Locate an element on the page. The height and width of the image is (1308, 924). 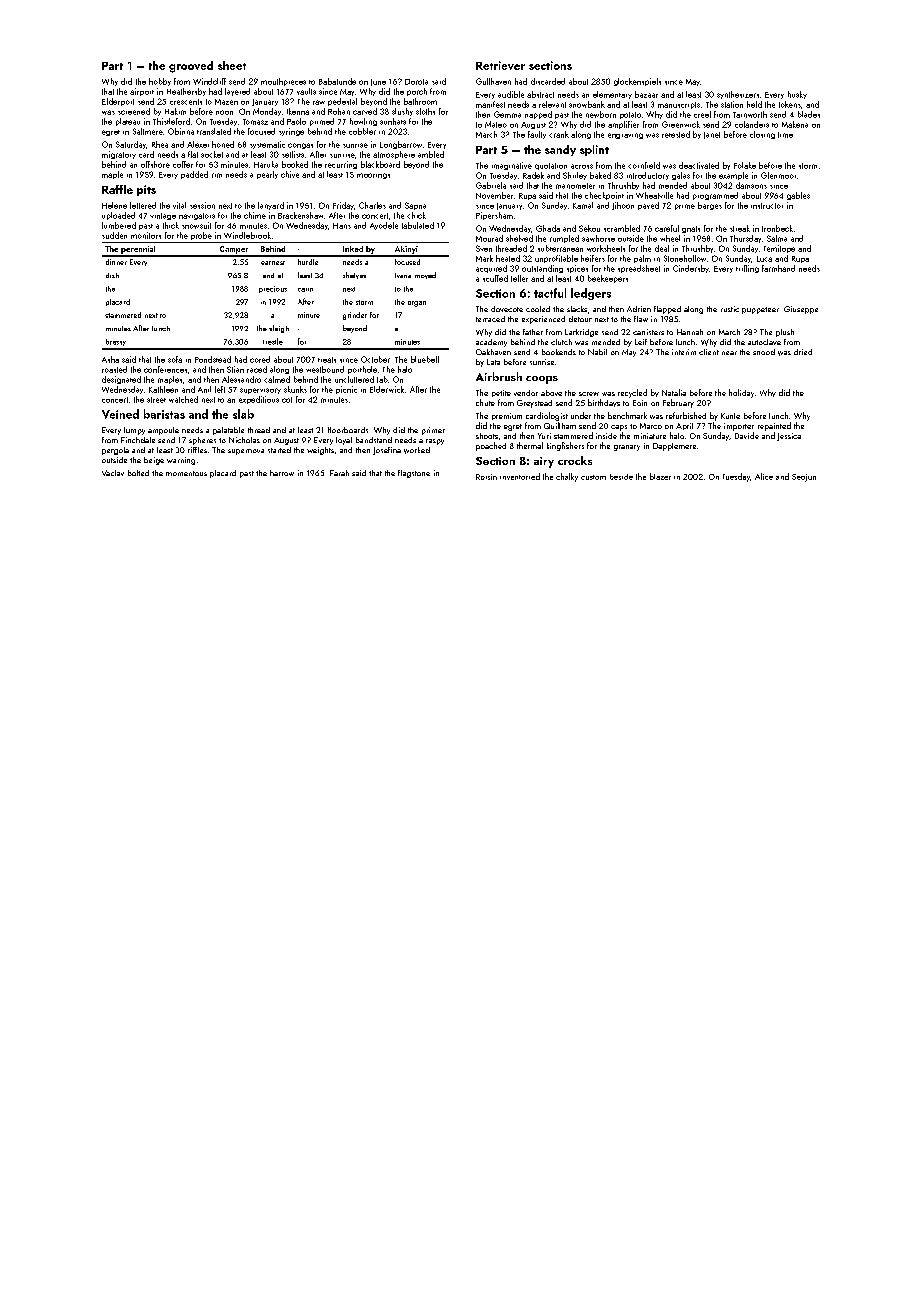
Josefina is located at coordinates (387, 451).
